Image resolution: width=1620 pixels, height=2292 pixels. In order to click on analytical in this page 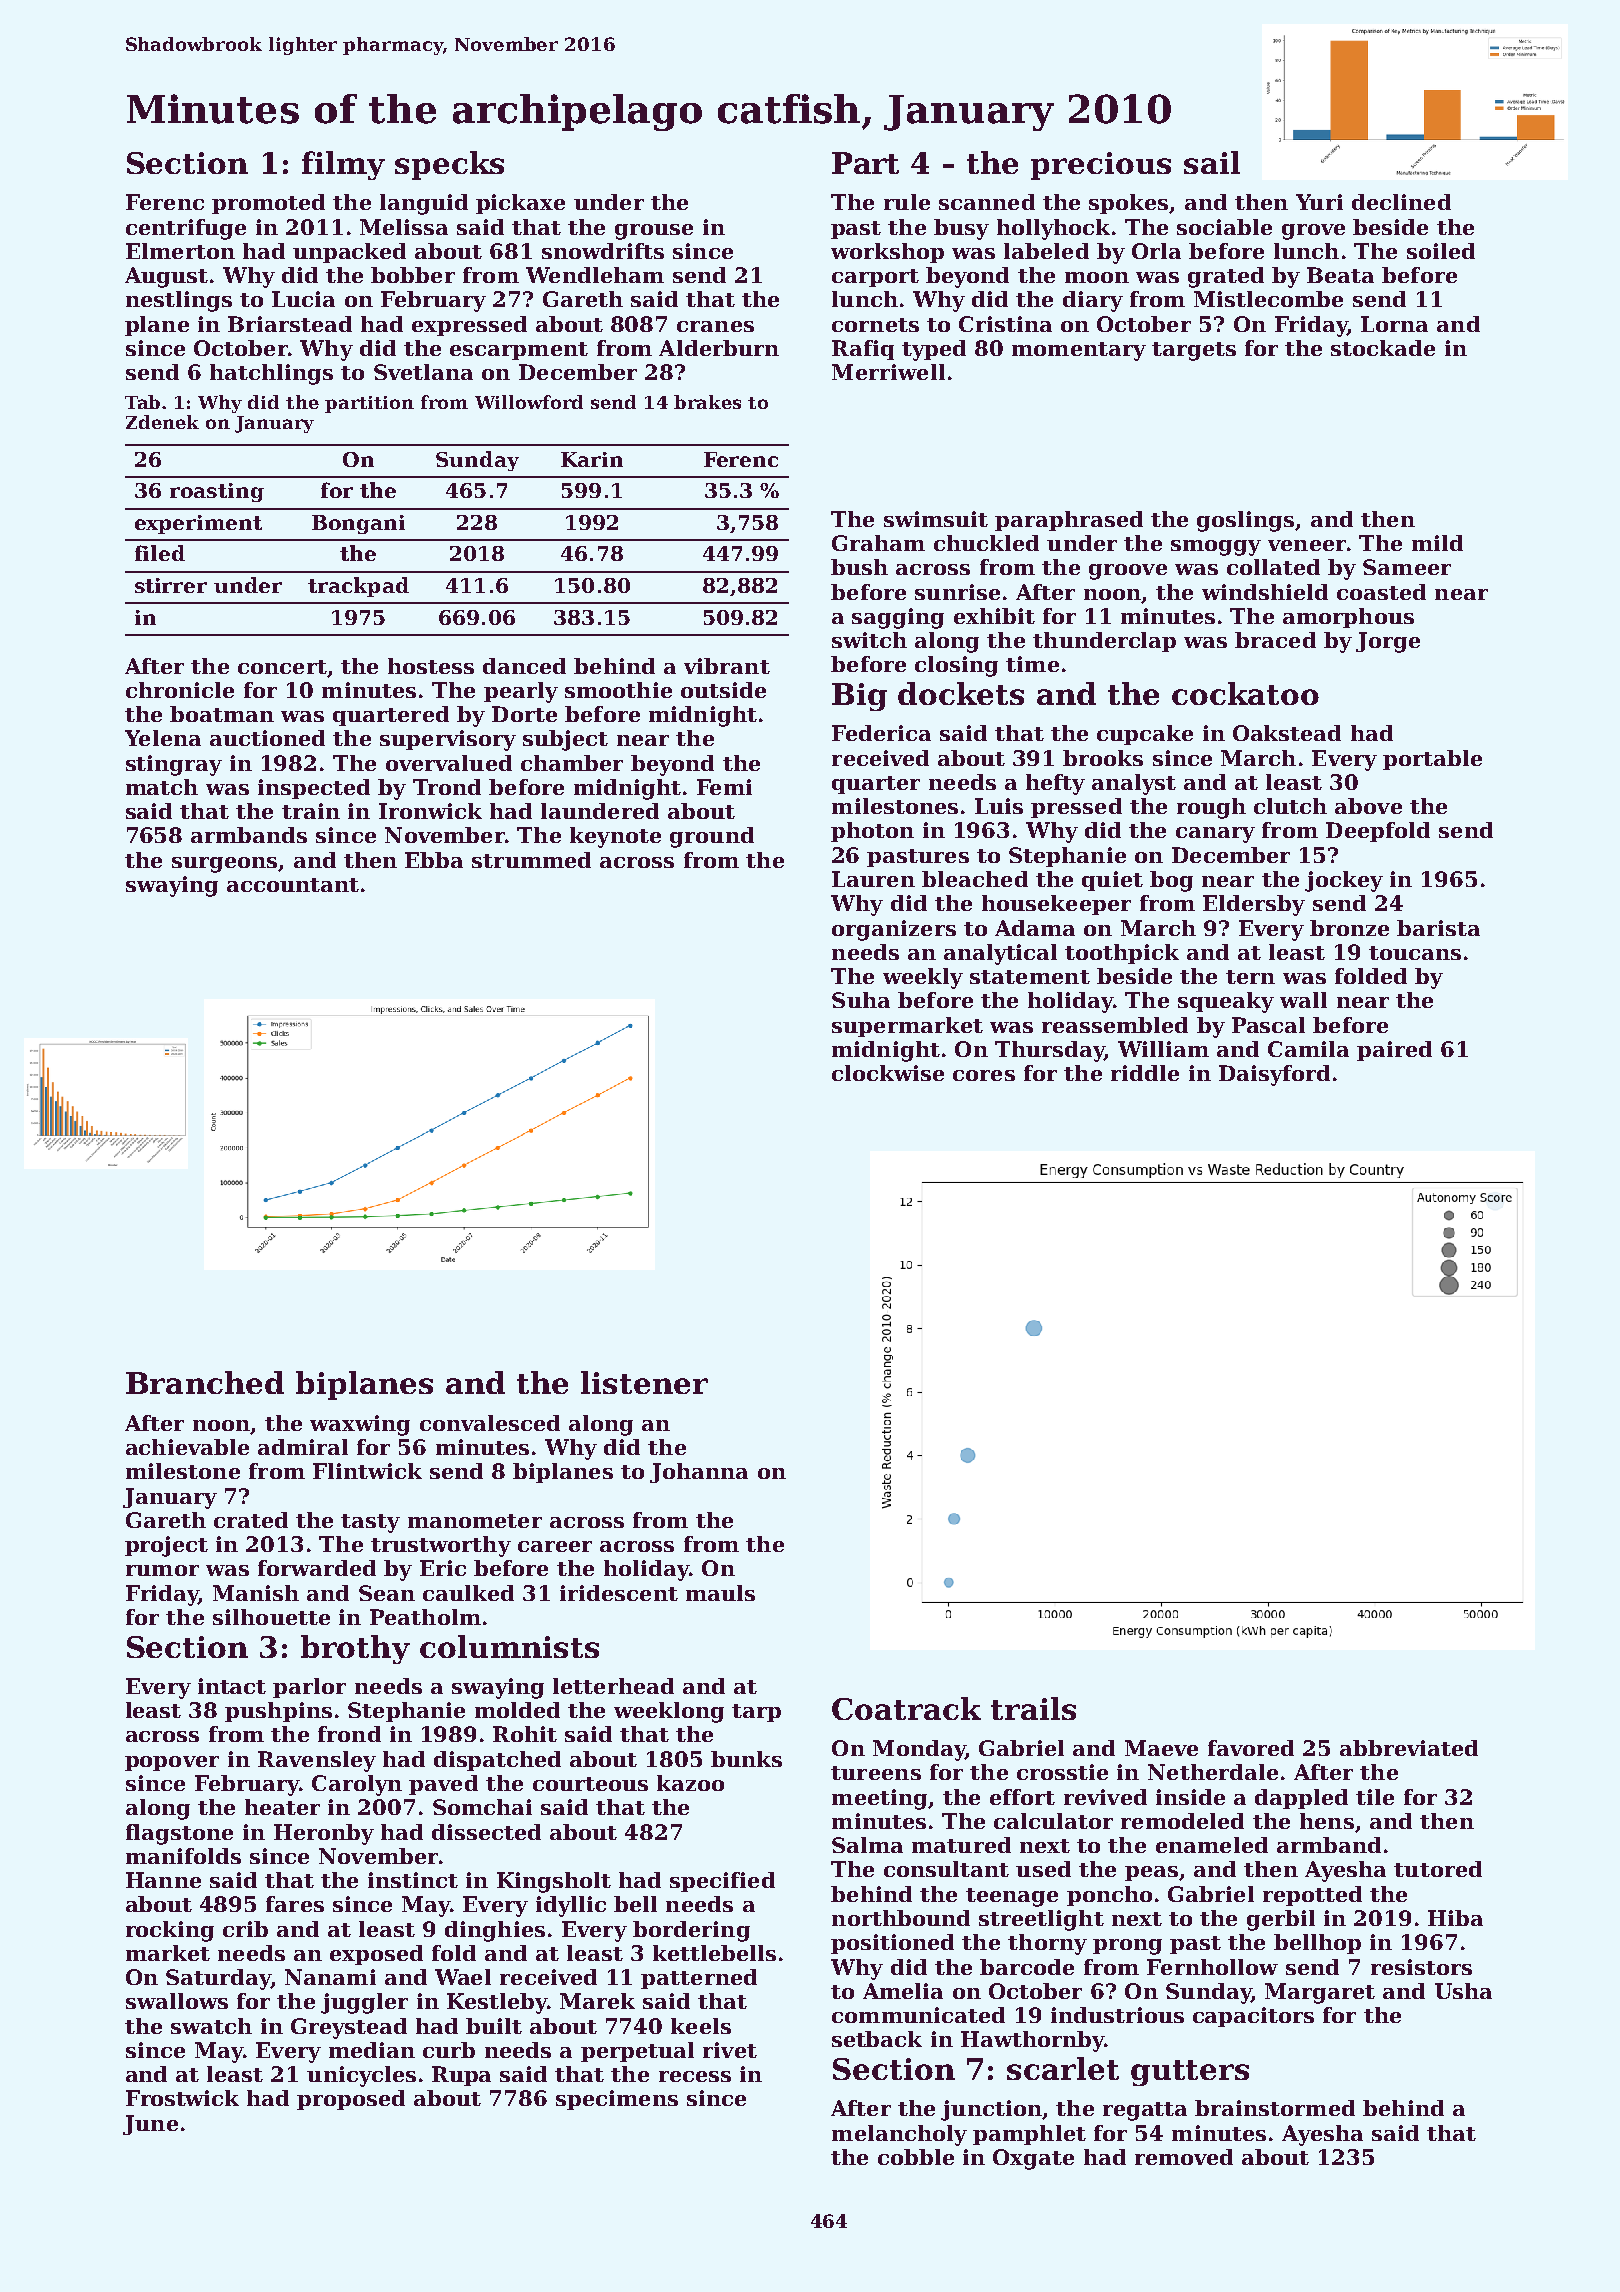, I will do `click(1000, 954)`.
